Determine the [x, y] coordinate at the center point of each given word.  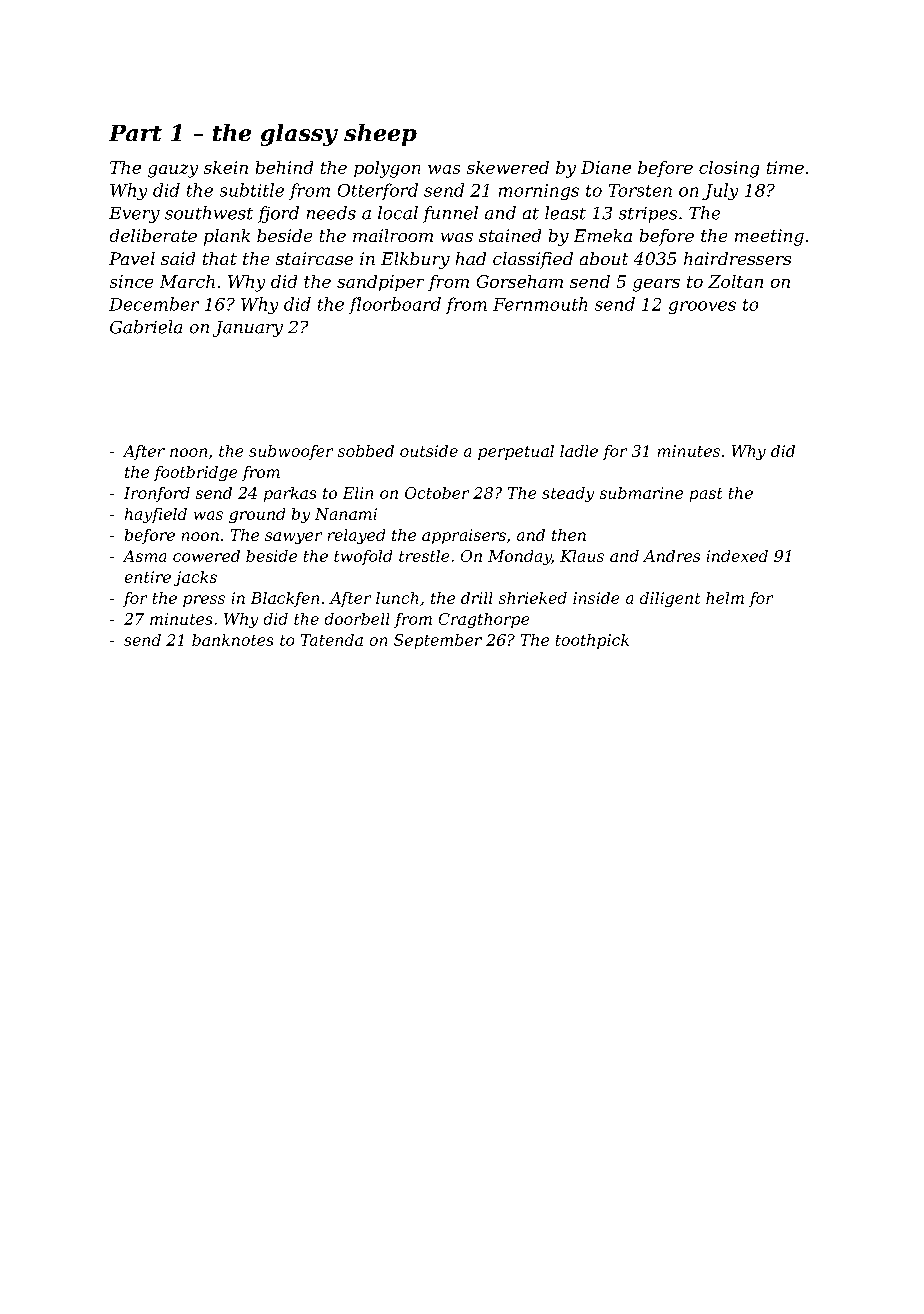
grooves [702, 307]
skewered [508, 167]
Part [135, 133]
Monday [520, 557]
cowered [206, 556]
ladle [579, 451]
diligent [670, 599]
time [785, 167]
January [248, 329]
